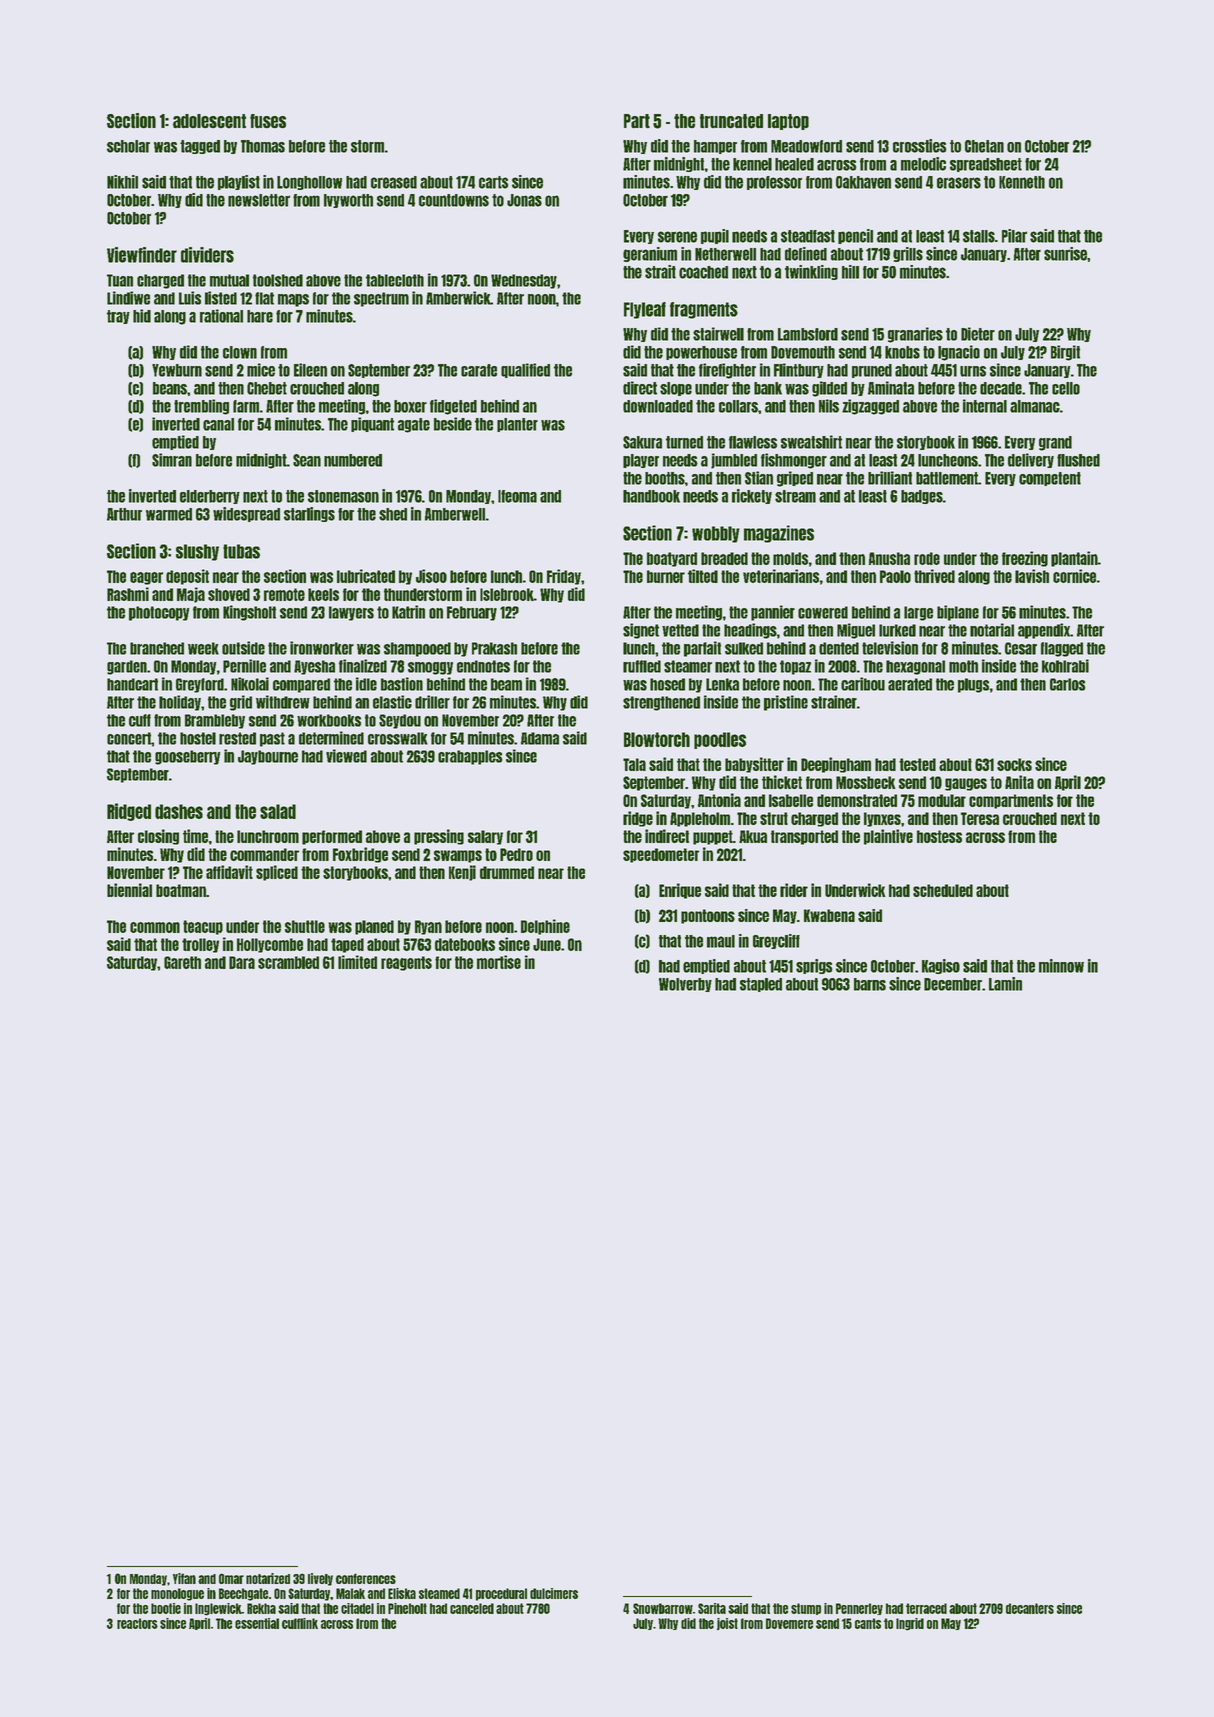  What do you see at coordinates (761, 985) in the document?
I see `stapled` at bounding box center [761, 985].
